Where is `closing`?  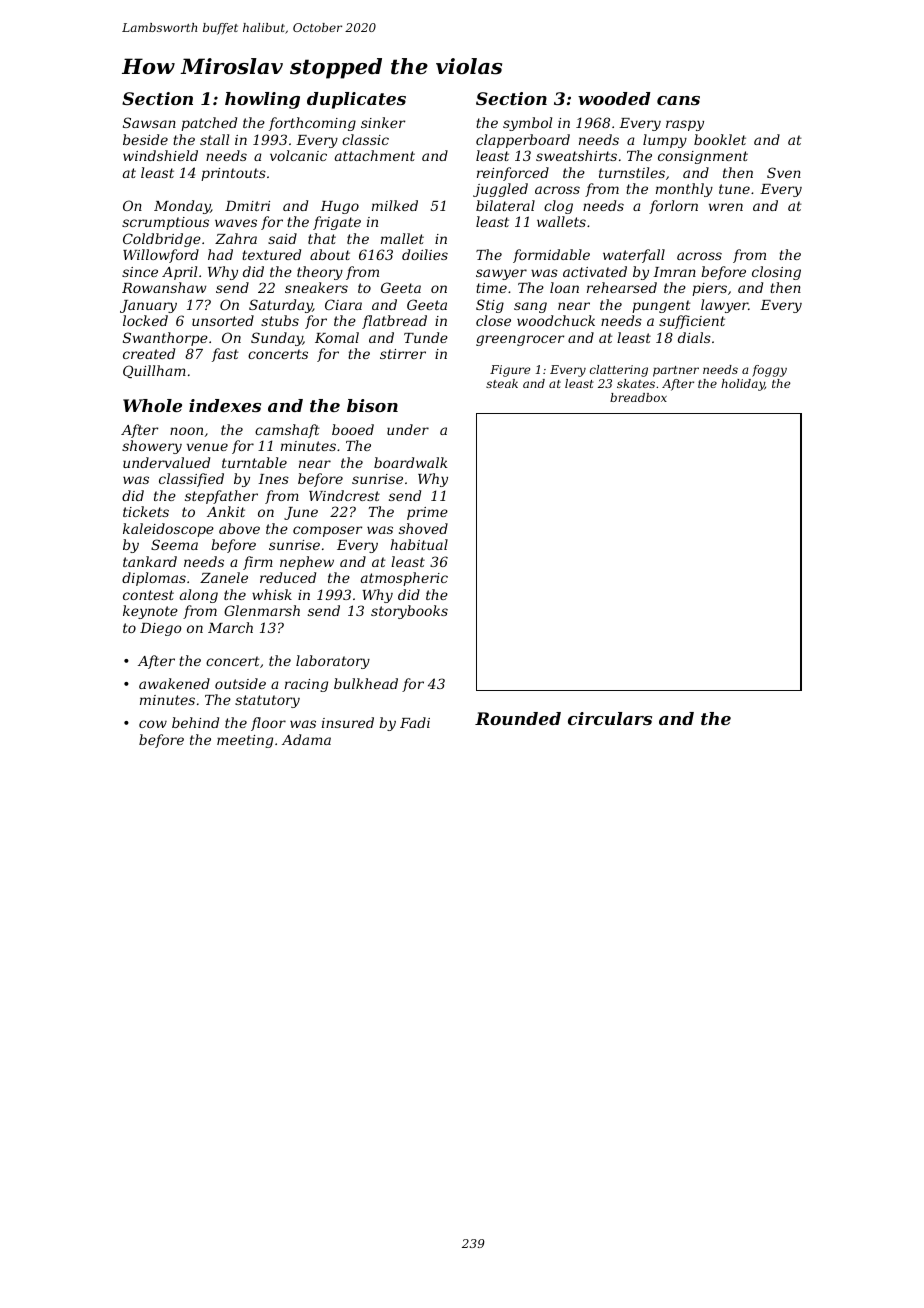 closing is located at coordinates (776, 273).
